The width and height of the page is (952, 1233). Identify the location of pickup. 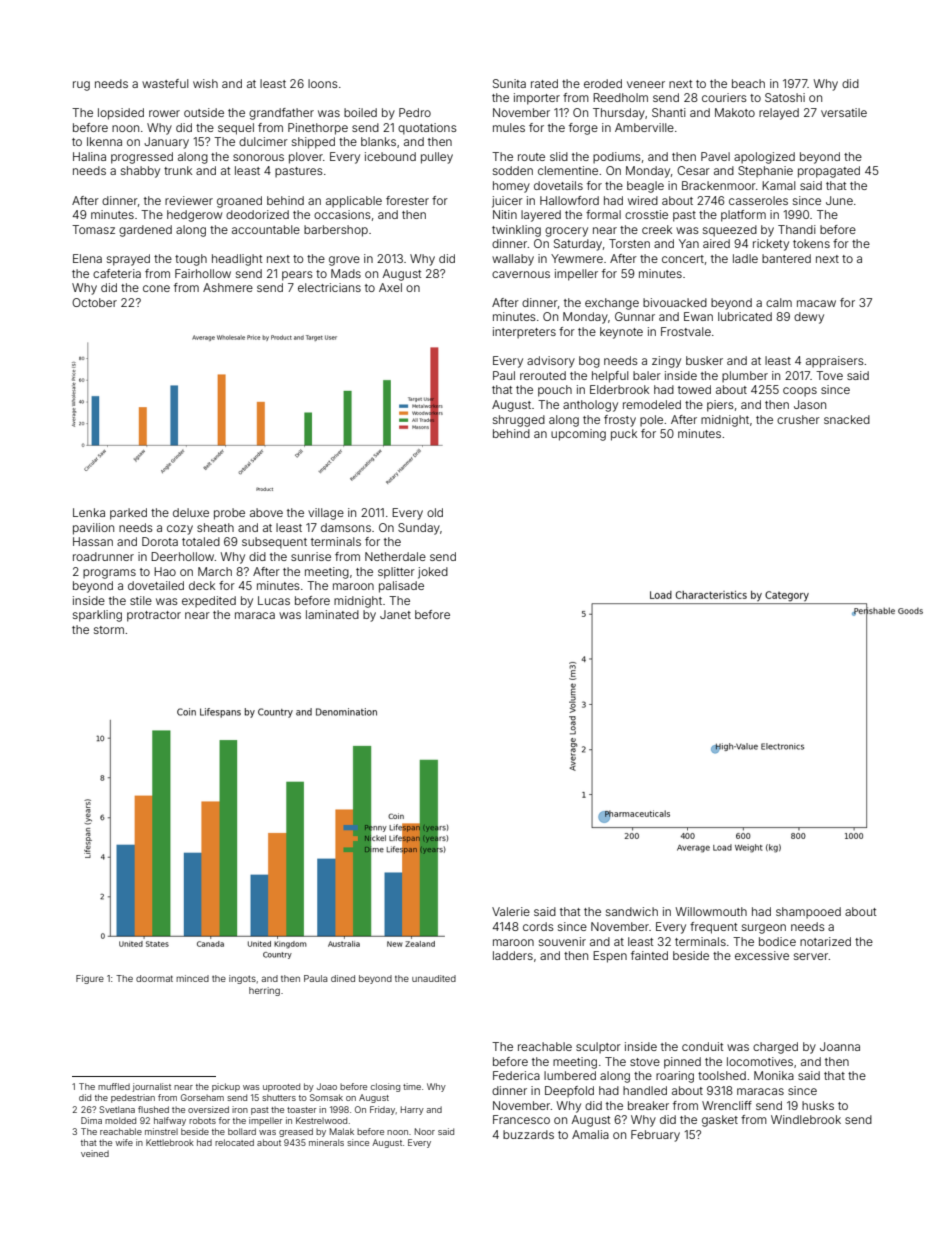
(226, 1087).
